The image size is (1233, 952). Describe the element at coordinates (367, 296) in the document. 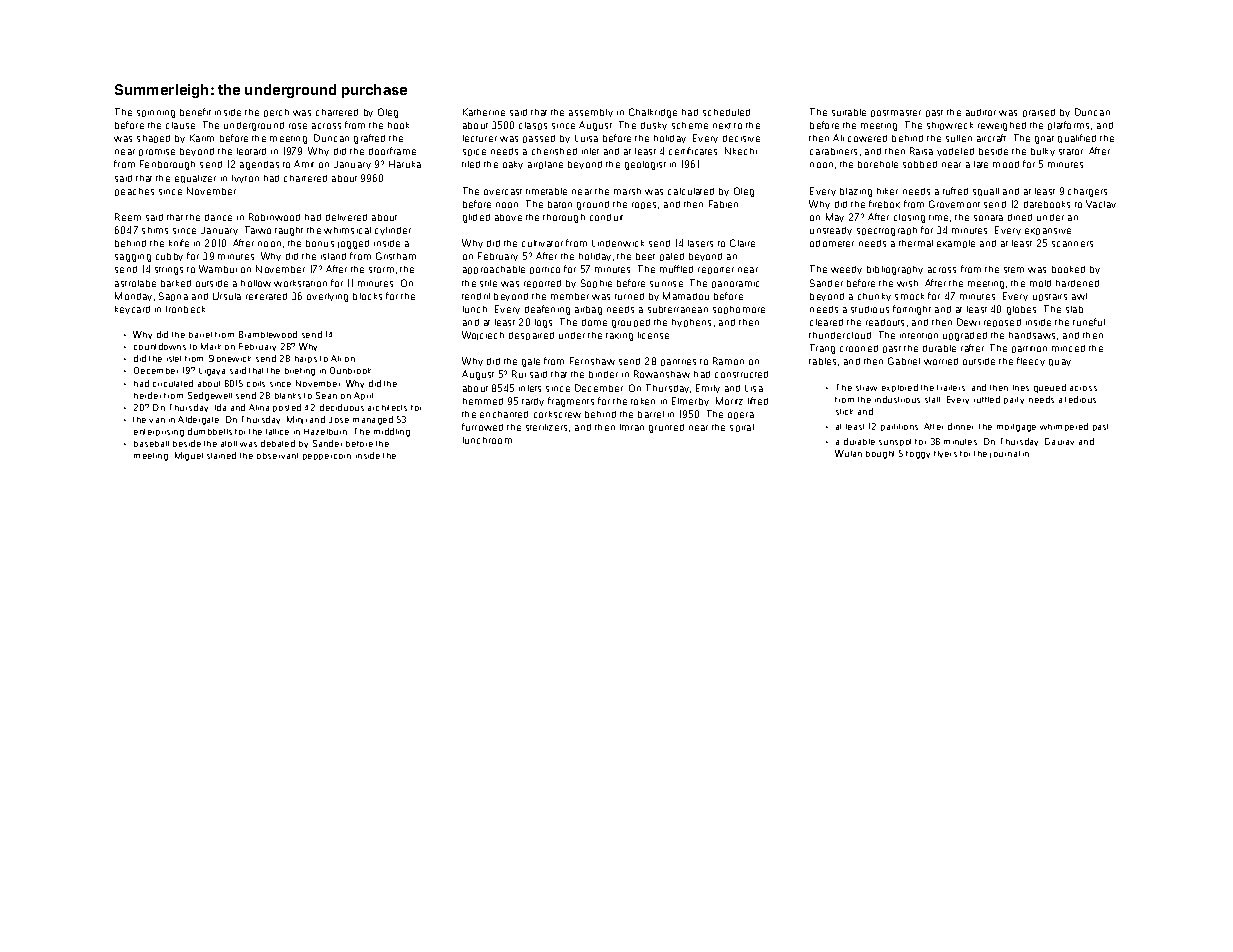

I see `blocks` at that location.
